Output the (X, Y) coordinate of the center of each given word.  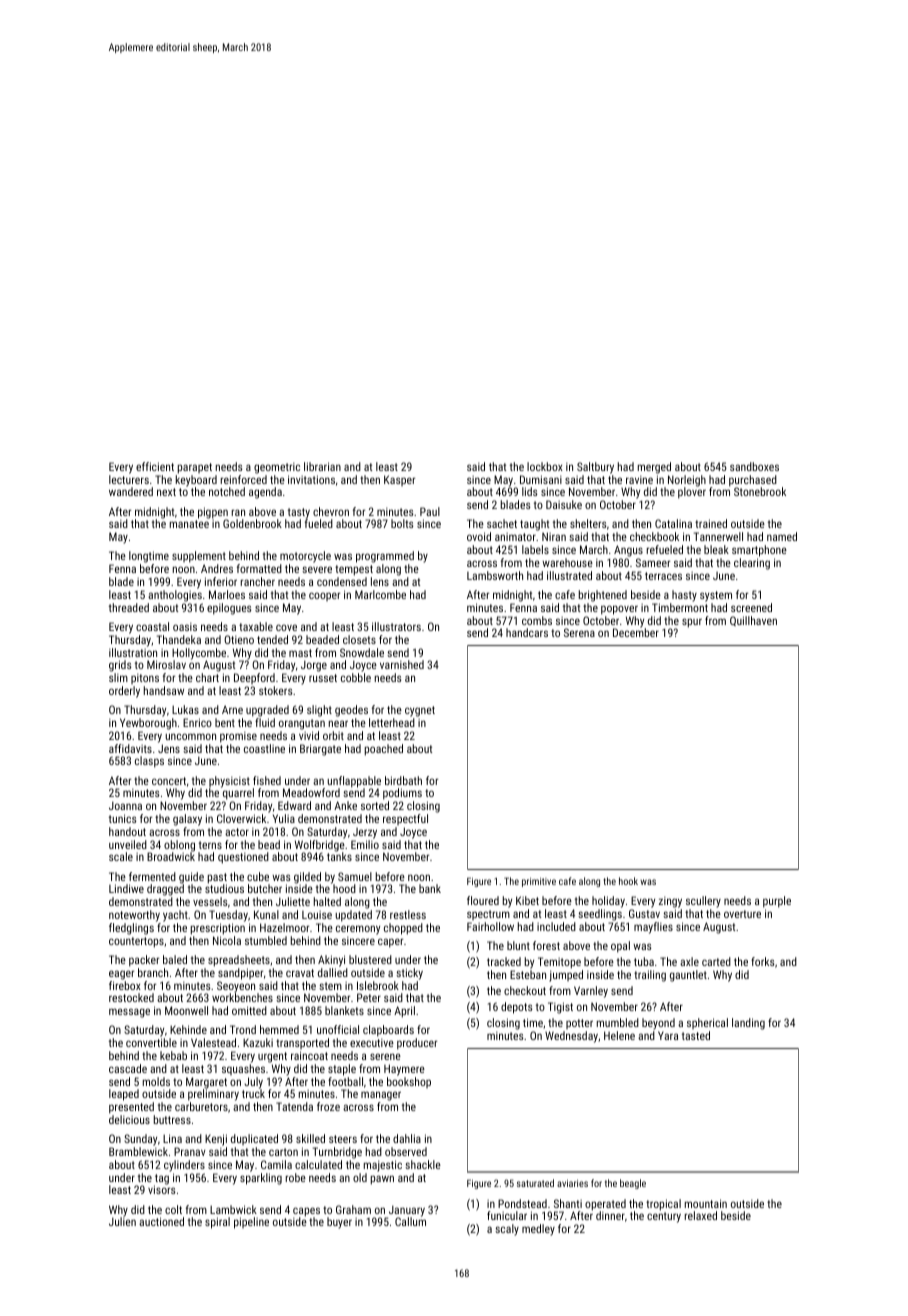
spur (692, 623)
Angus (628, 551)
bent (225, 722)
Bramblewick (138, 1151)
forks (763, 961)
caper (390, 943)
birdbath (403, 780)
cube (258, 876)
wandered (131, 491)
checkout (525, 990)
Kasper (399, 480)
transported (302, 1043)
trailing (650, 976)
